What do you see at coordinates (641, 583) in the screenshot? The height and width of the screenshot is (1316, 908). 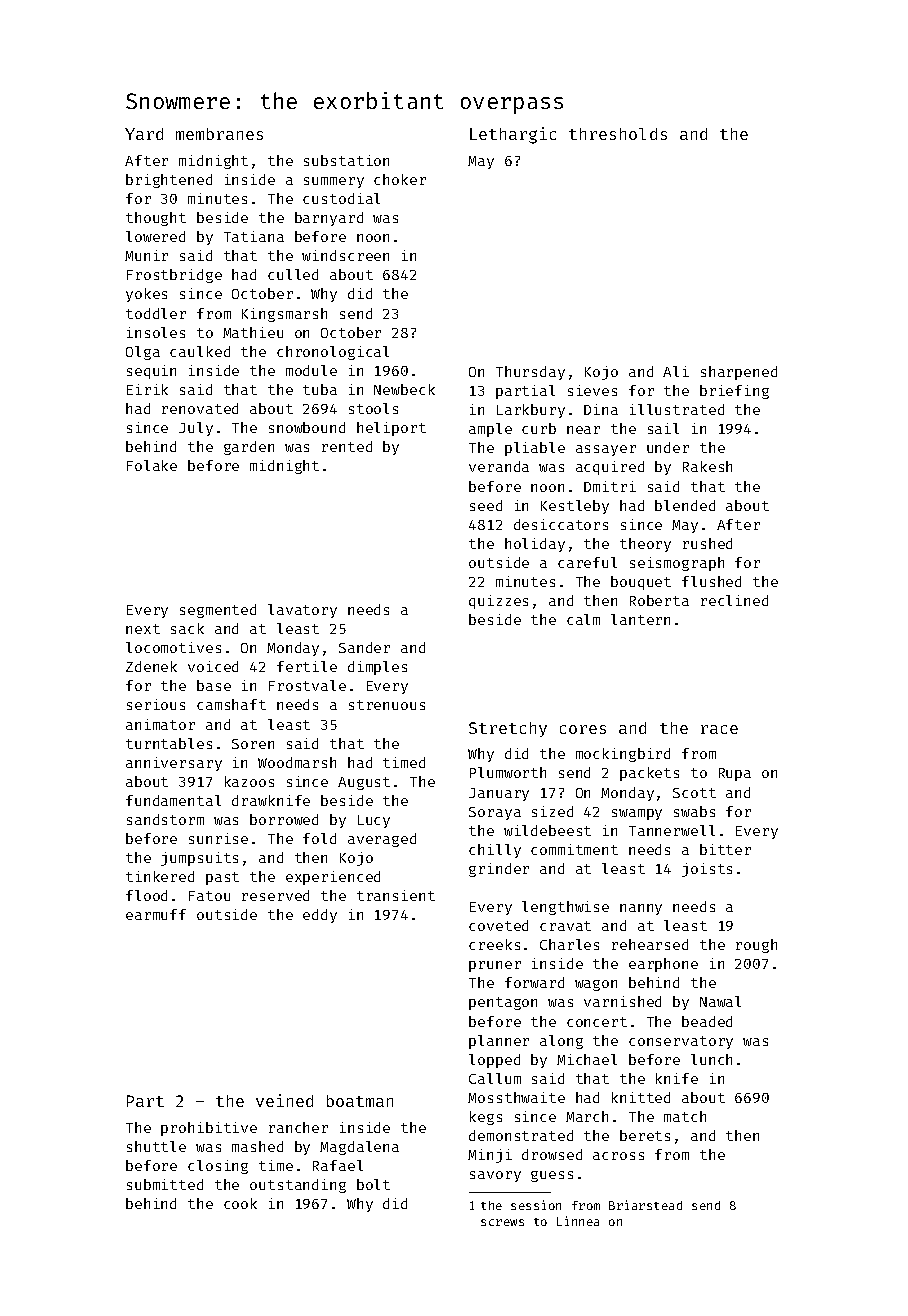 I see `bouquet` at bounding box center [641, 583].
